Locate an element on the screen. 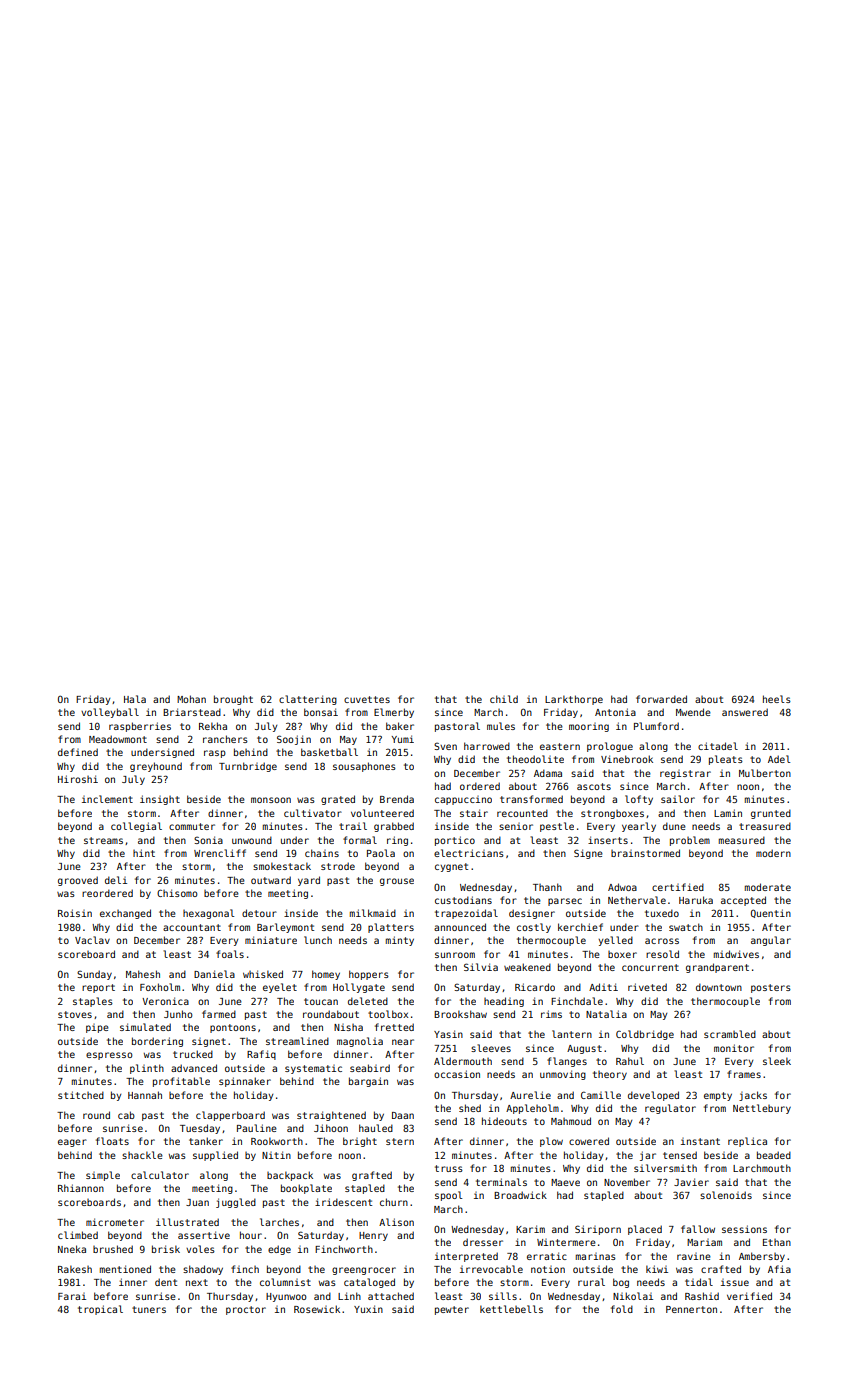 This screenshot has height=1400, width=849. registrar is located at coordinates (685, 774).
